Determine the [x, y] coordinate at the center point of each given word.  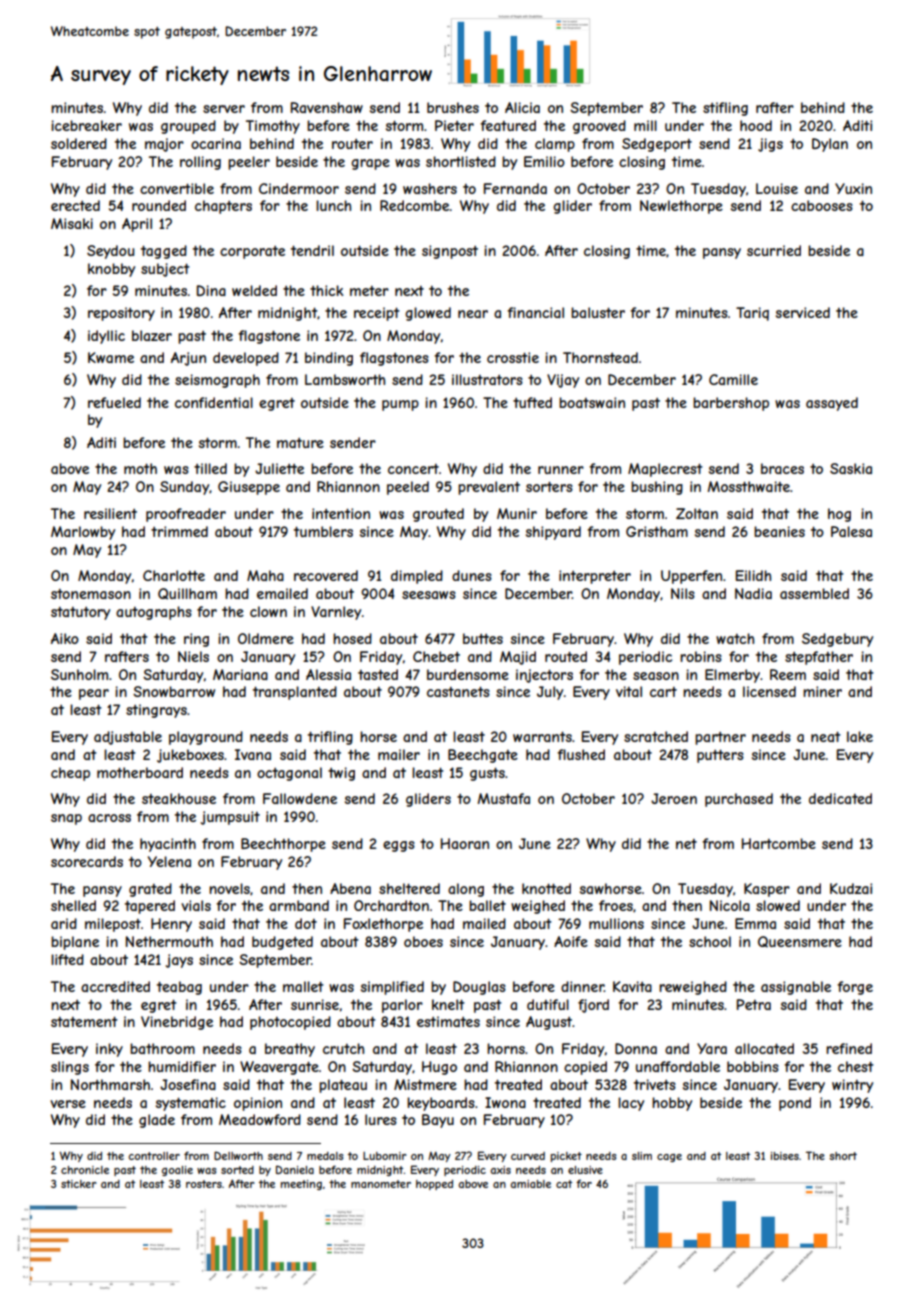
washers [430, 188]
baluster [598, 312]
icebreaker [86, 125]
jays [179, 961]
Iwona [505, 1102]
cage [669, 1158]
